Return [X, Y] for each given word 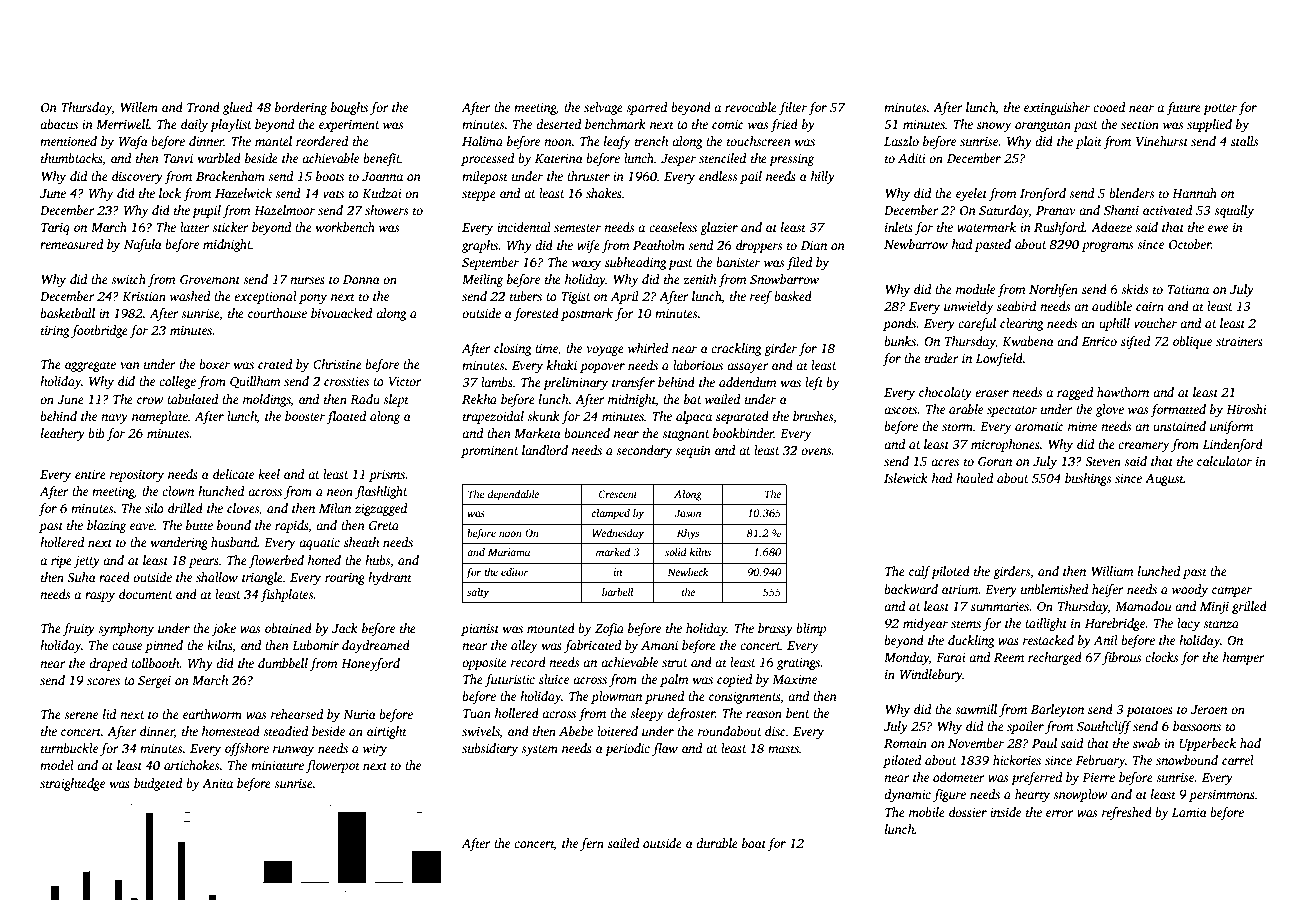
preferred [1037, 778]
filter [793, 108]
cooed [1109, 107]
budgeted [158, 784]
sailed [624, 843]
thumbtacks [72, 158]
